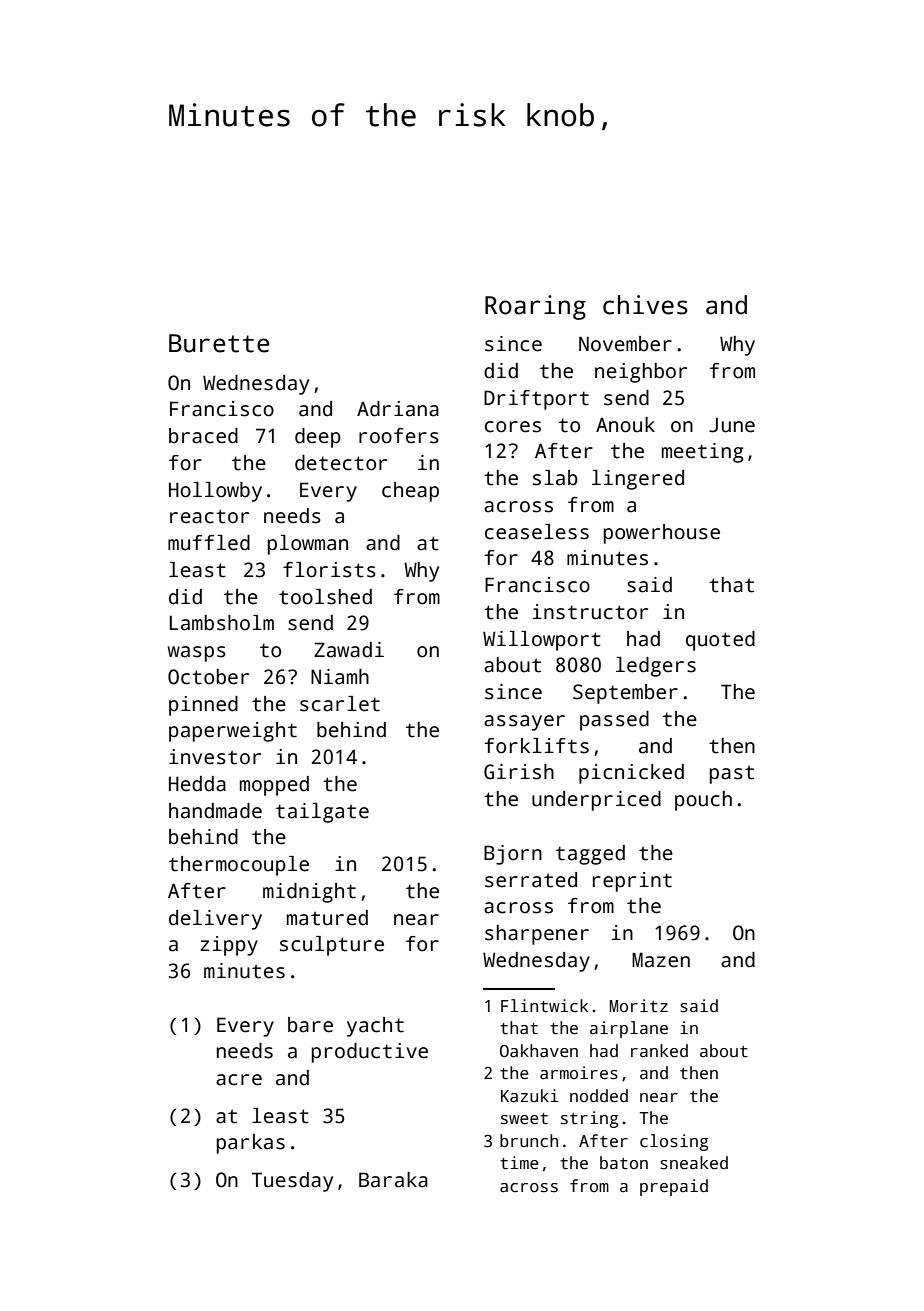 The image size is (924, 1311). What do you see at coordinates (674, 1187) in the screenshot?
I see `prepaid` at bounding box center [674, 1187].
